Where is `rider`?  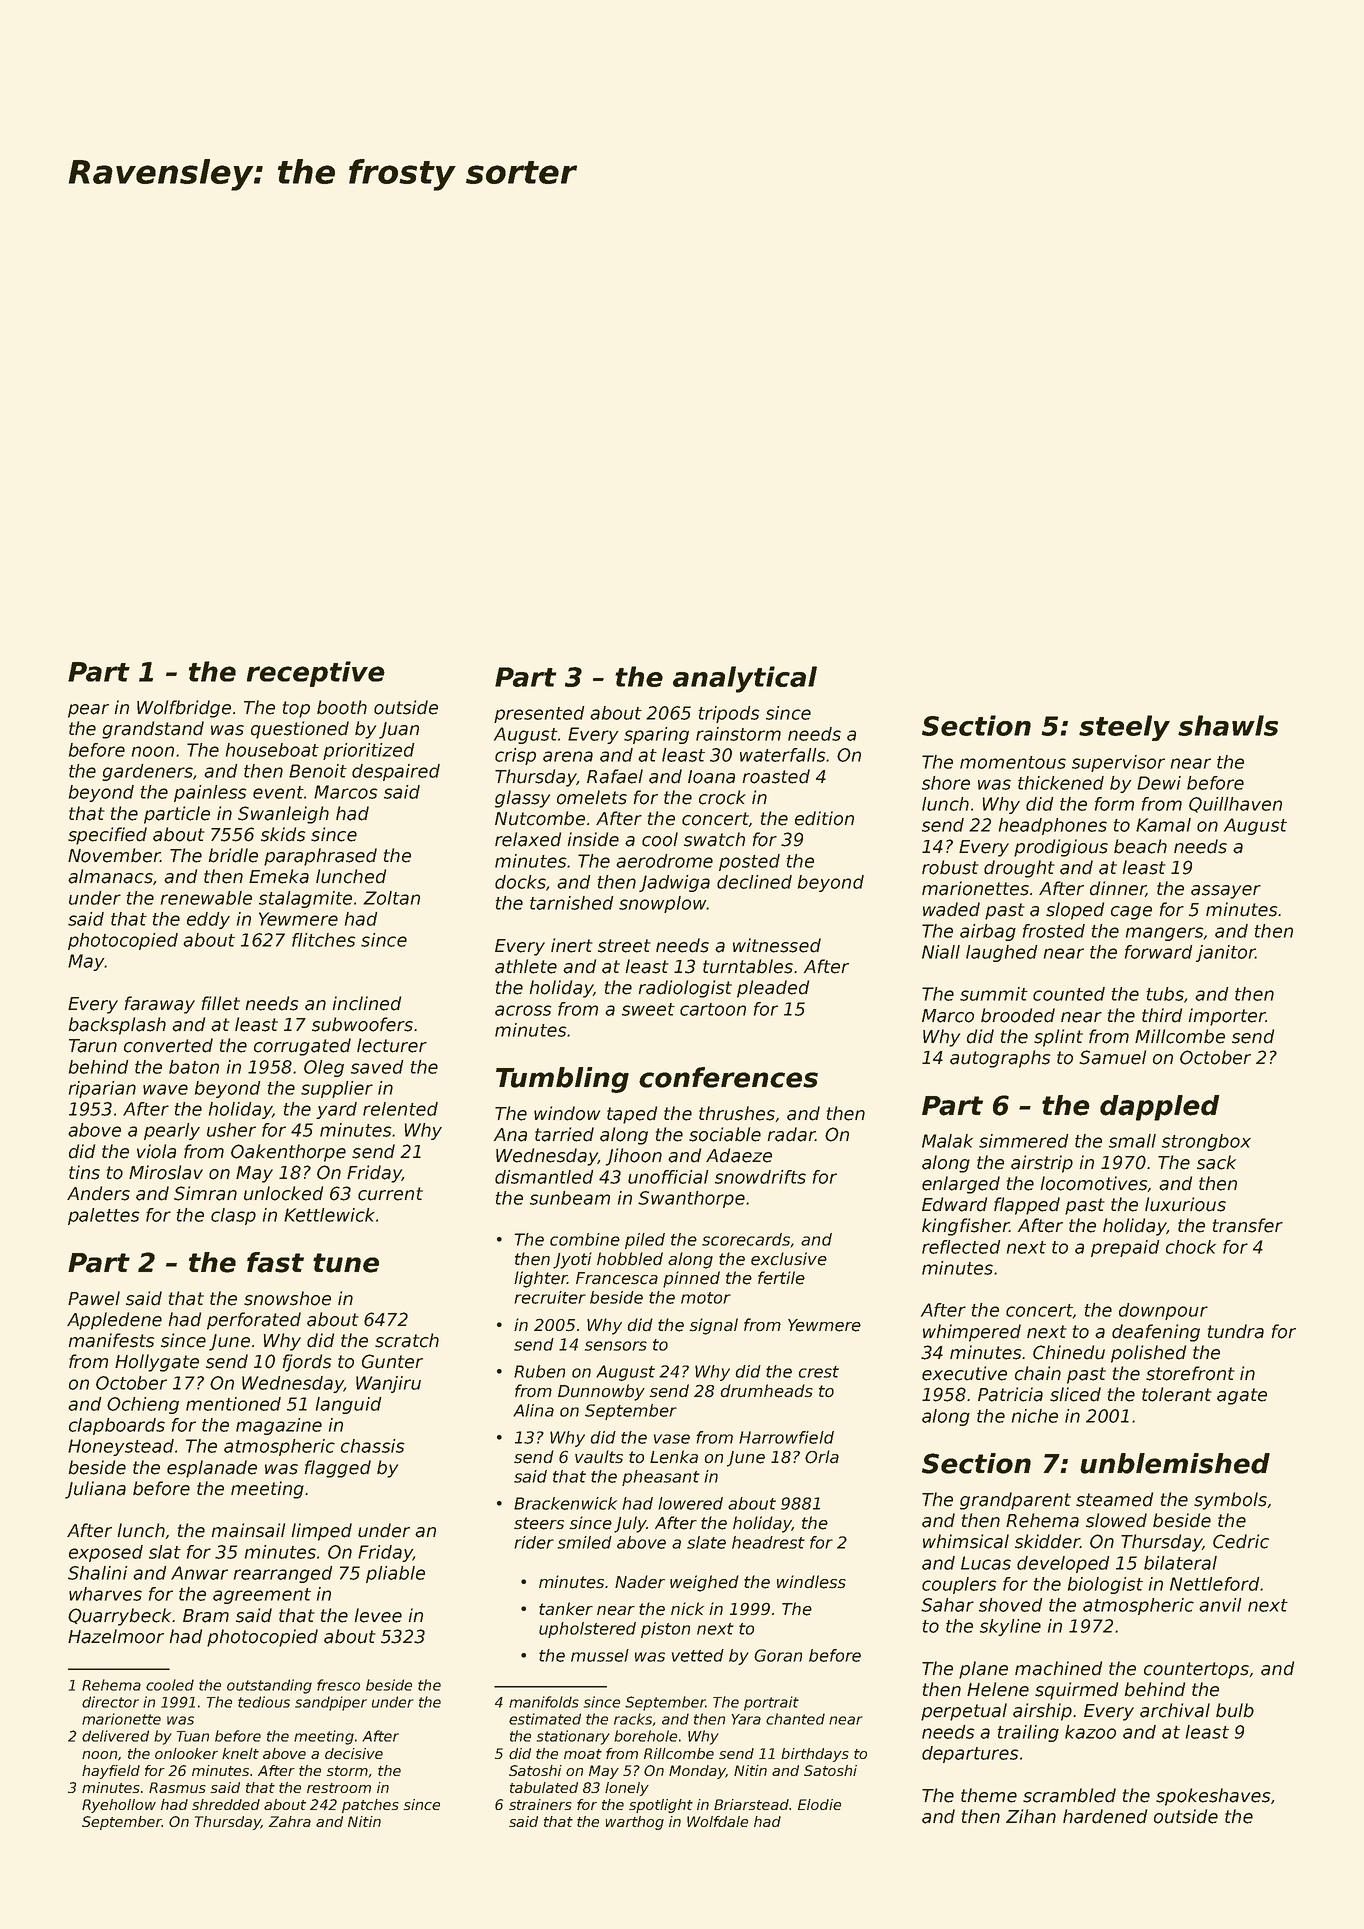 rider is located at coordinates (534, 1542).
